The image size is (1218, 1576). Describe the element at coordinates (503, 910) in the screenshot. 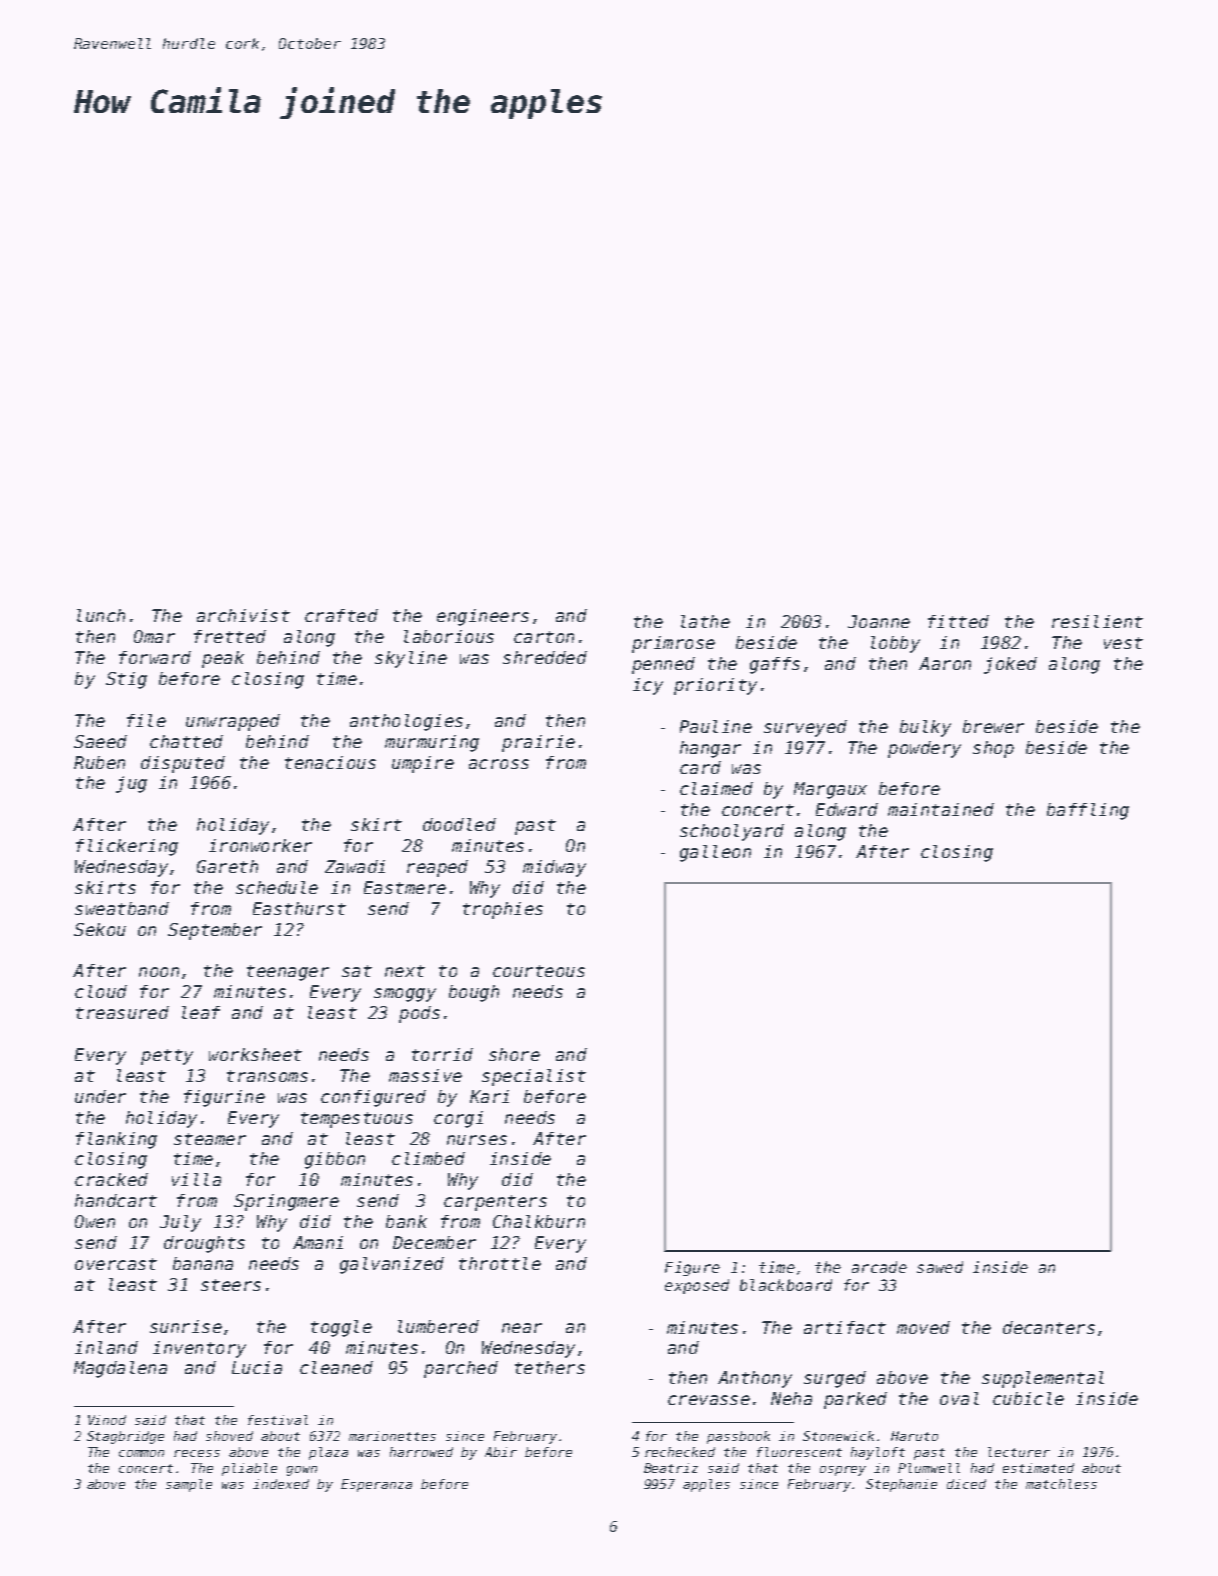

I see `trophies` at that location.
